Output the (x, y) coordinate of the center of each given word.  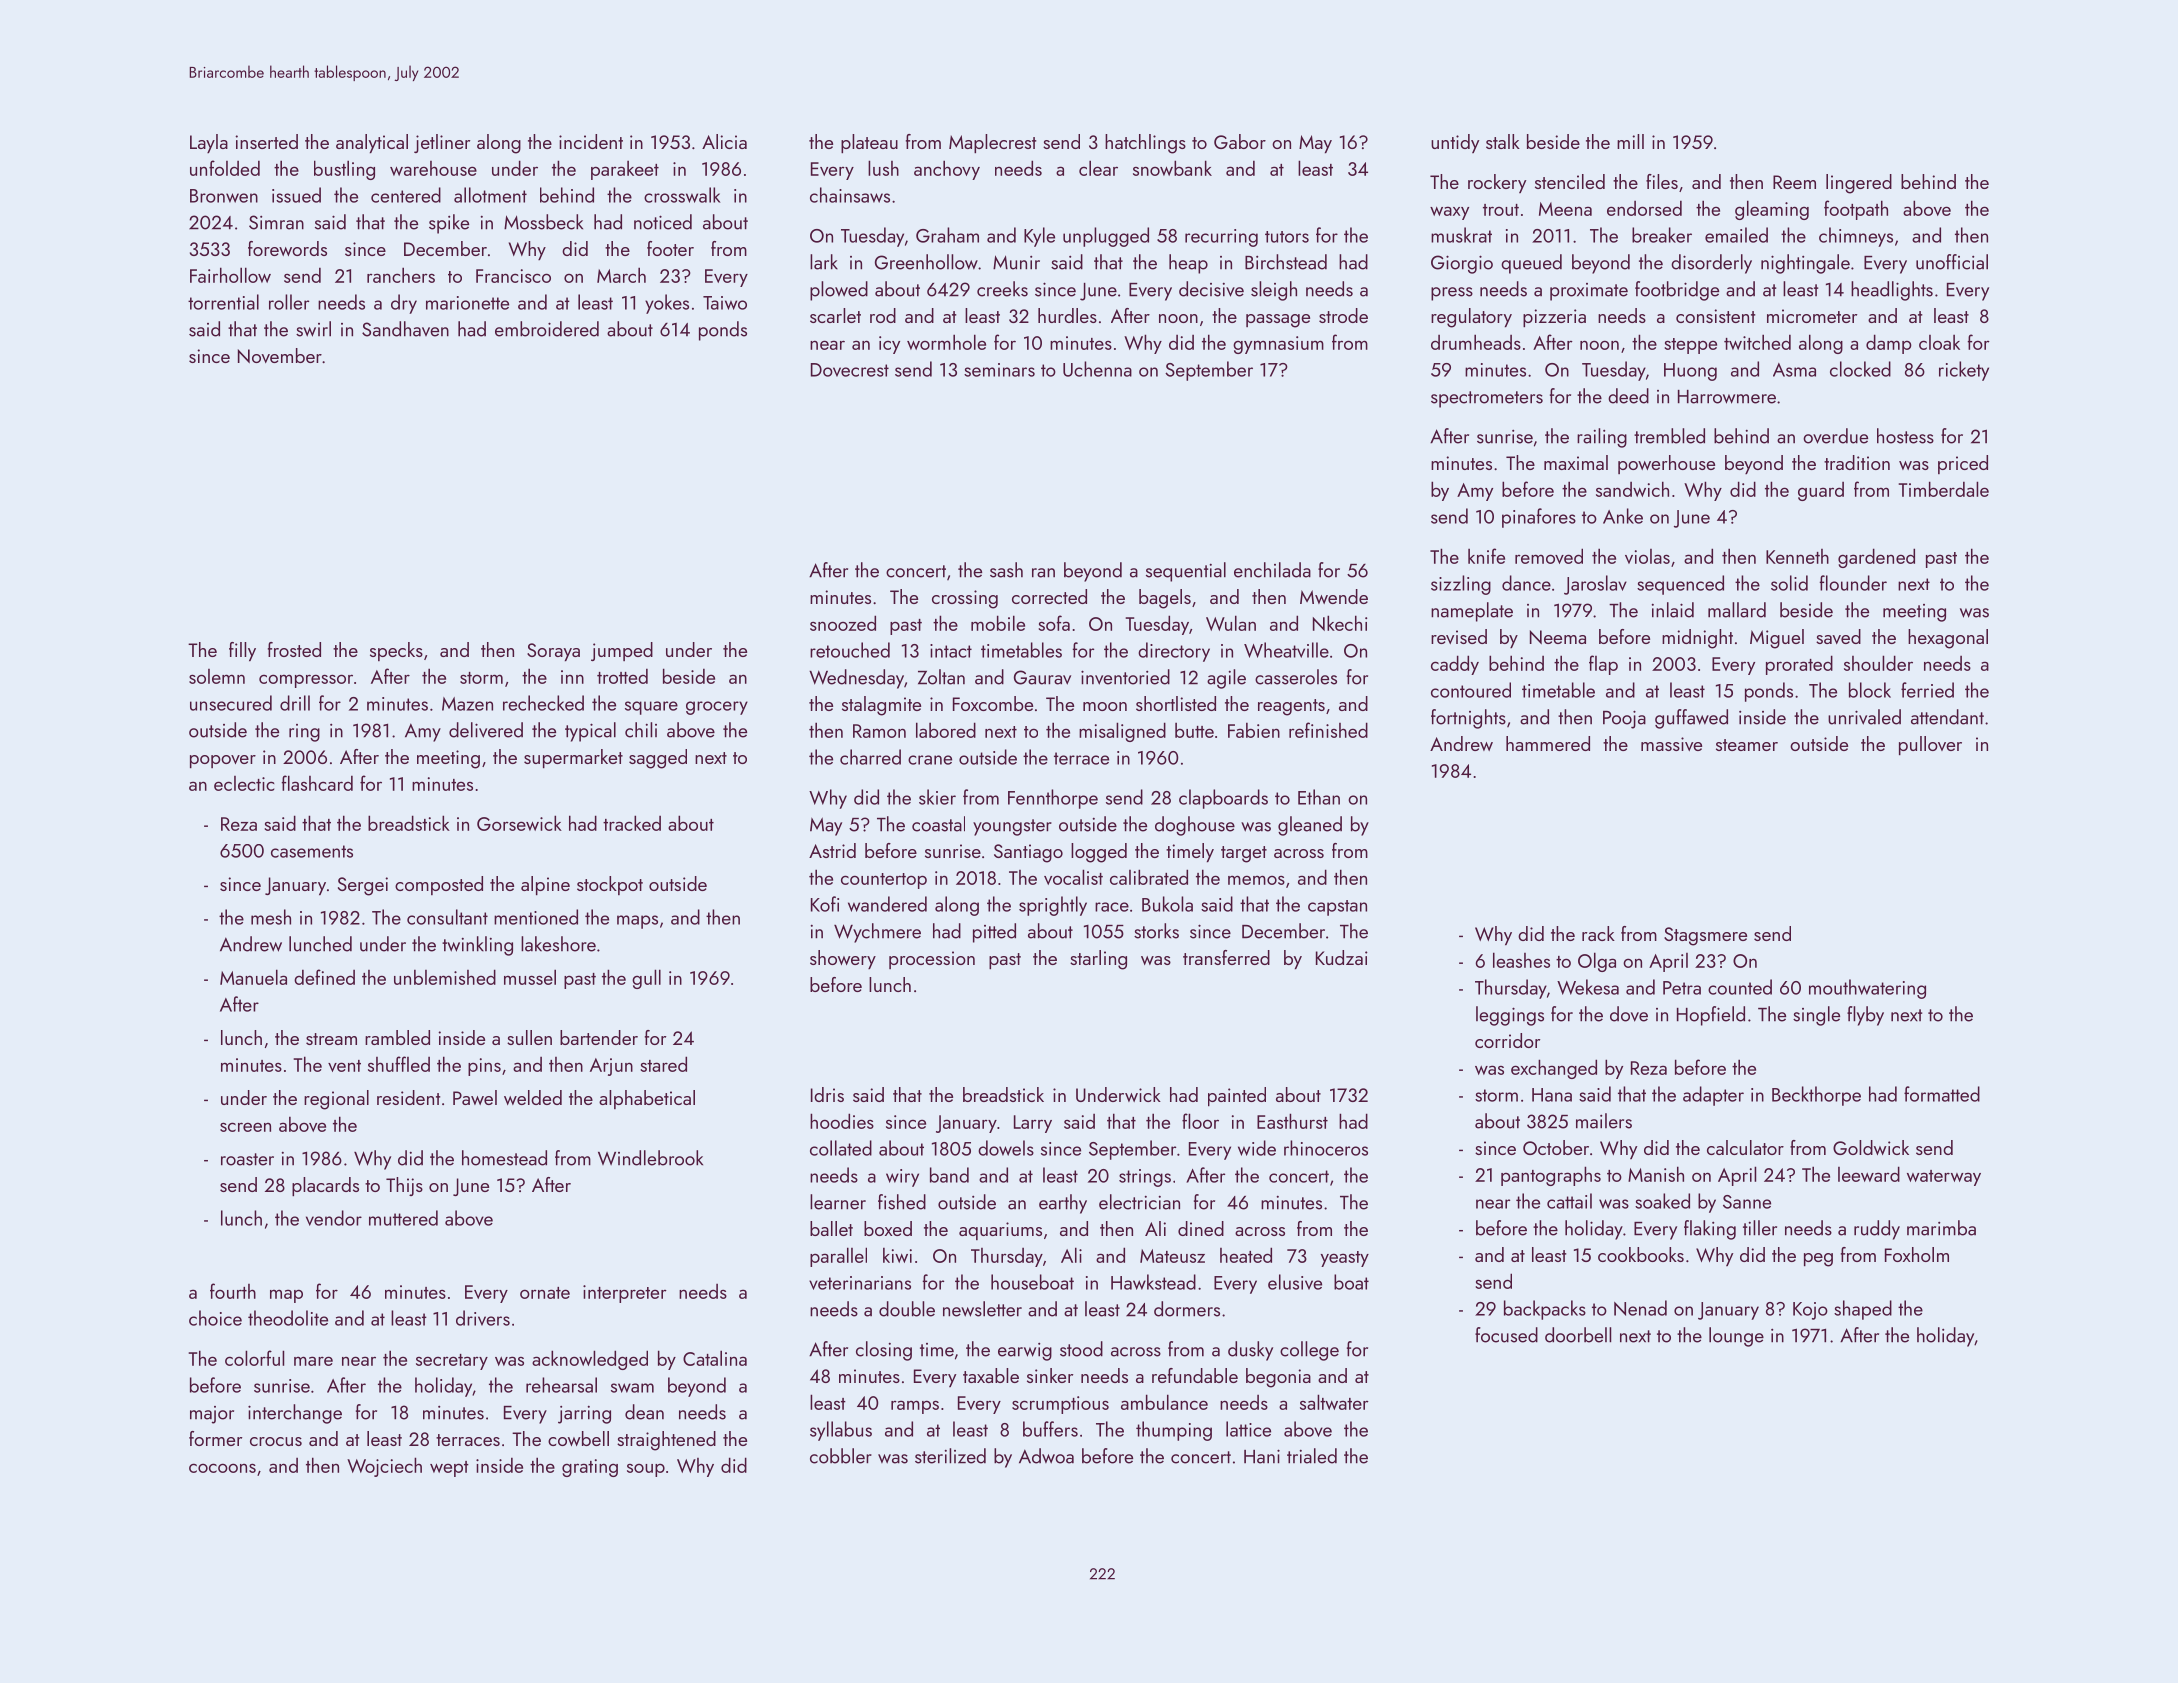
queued (1531, 264)
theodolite (288, 1318)
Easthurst (1292, 1121)
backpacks (1545, 1310)
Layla (209, 143)
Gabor (1240, 141)
